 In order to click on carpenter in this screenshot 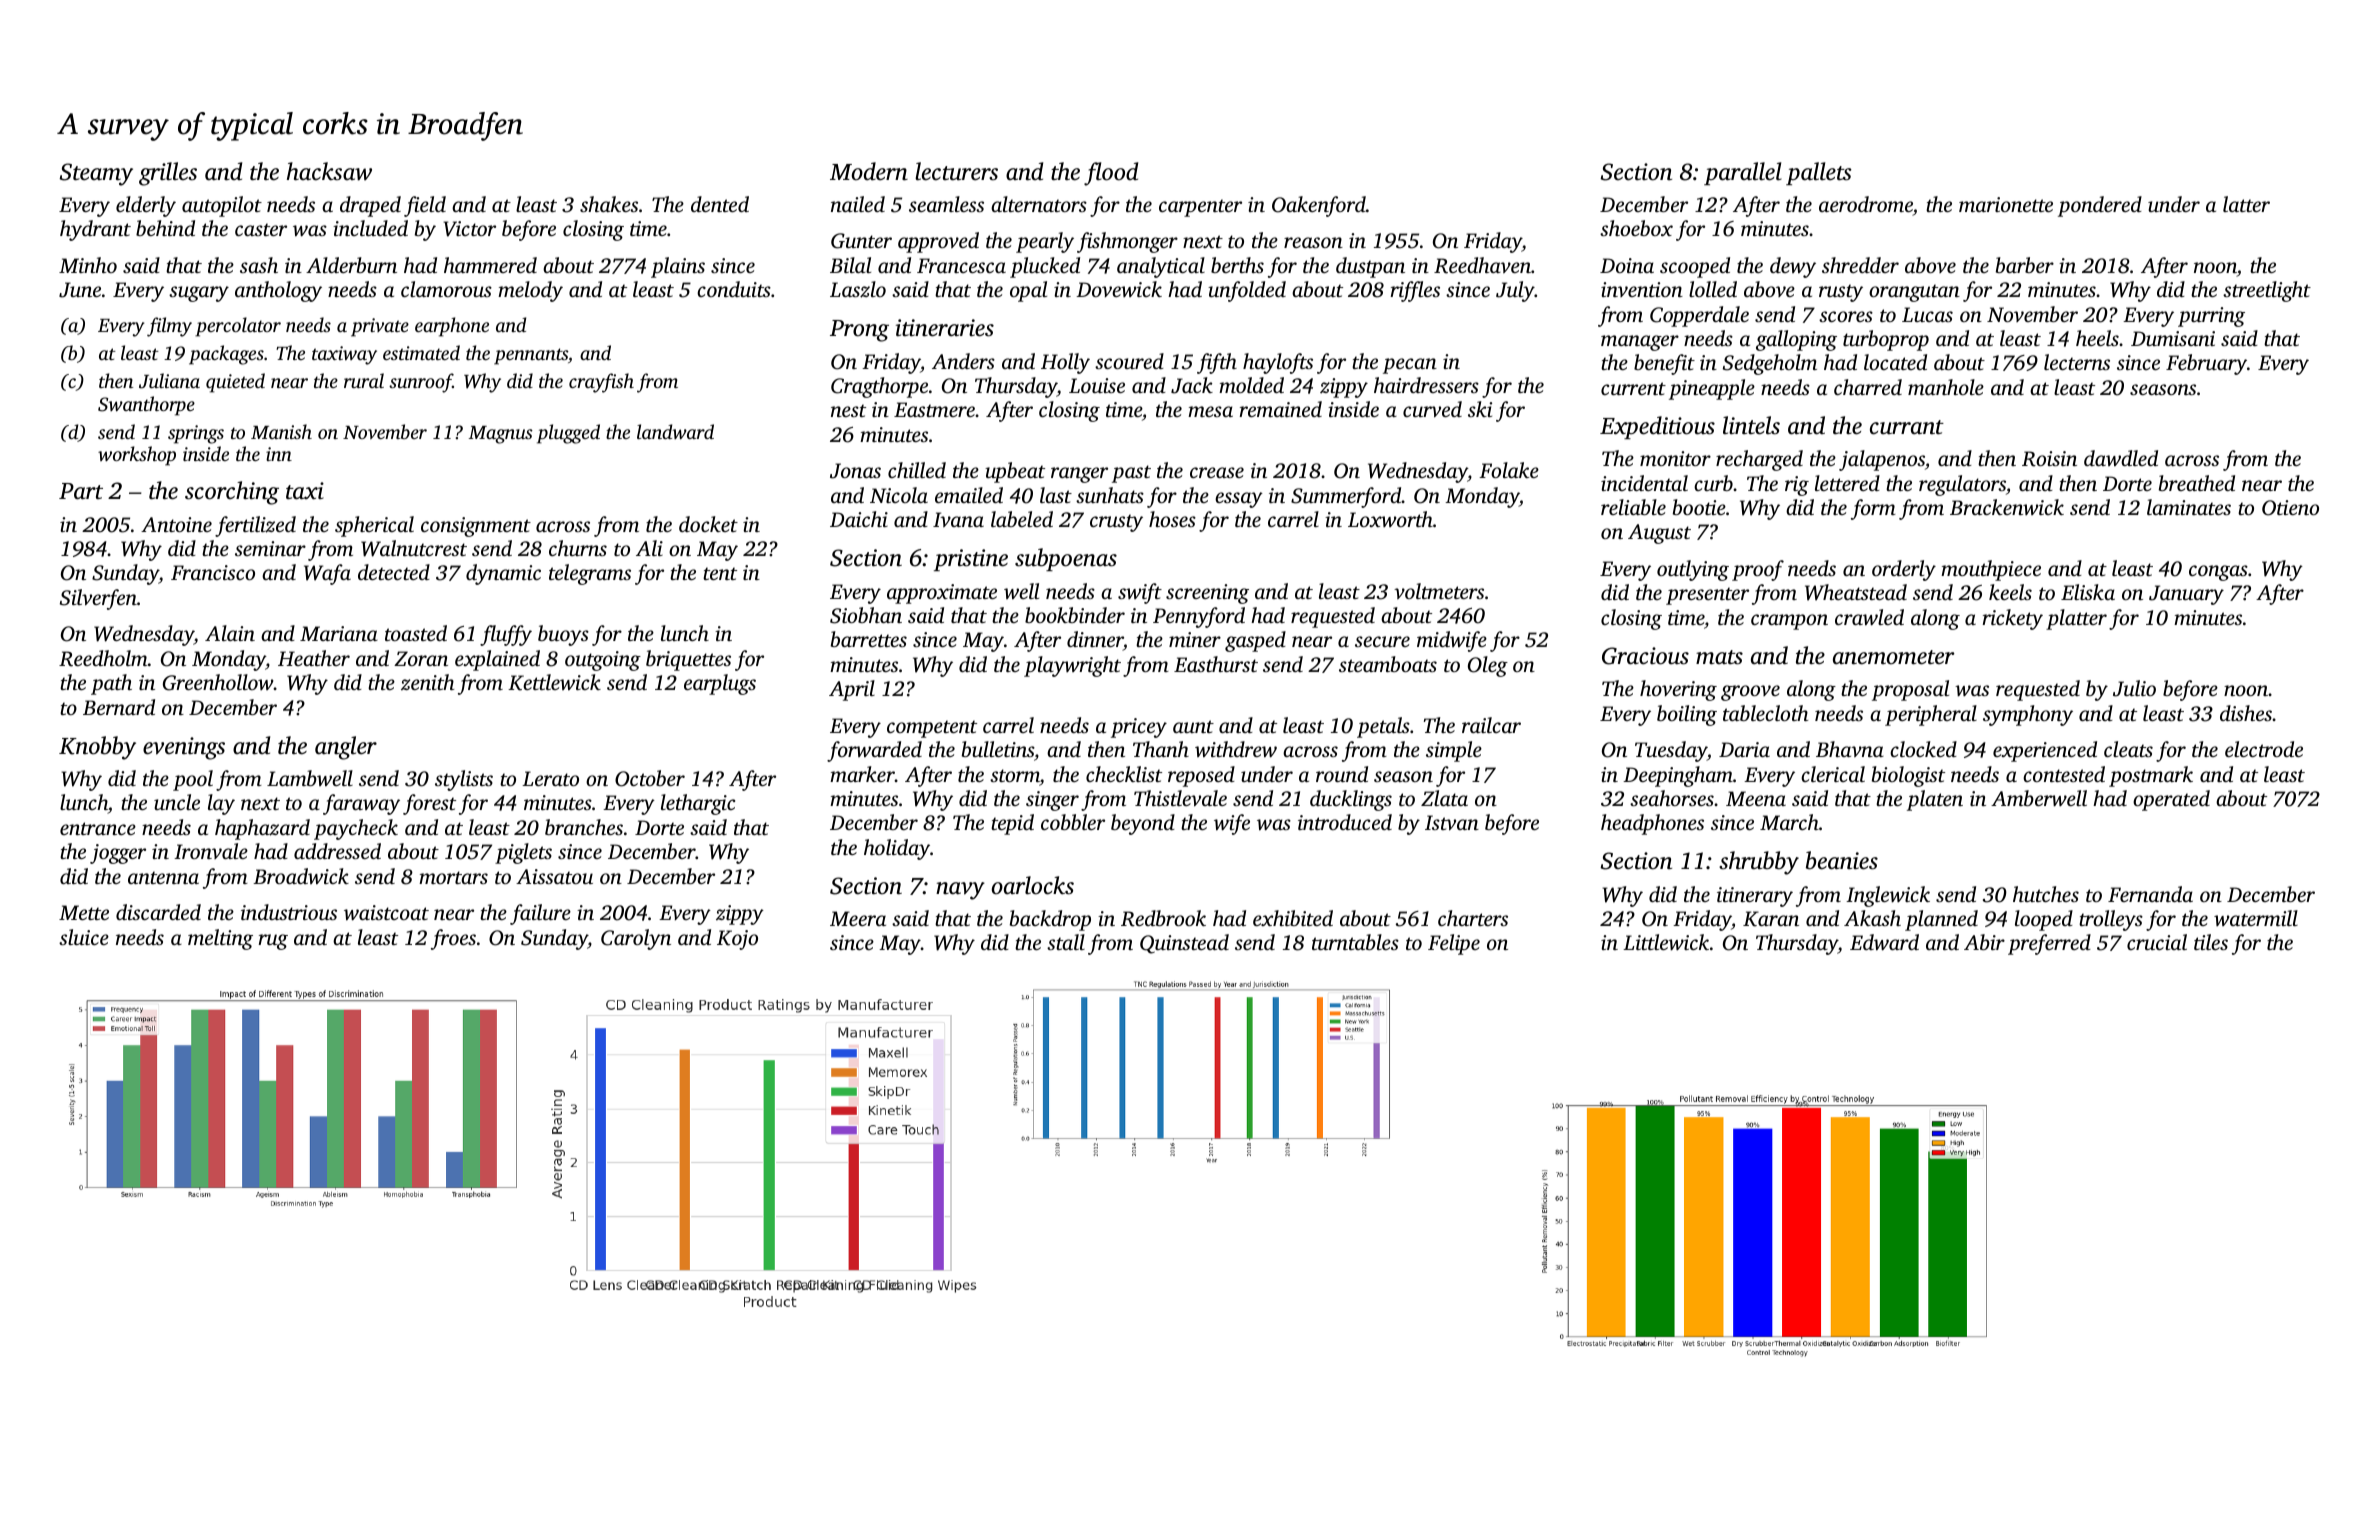, I will do `click(1200, 208)`.
